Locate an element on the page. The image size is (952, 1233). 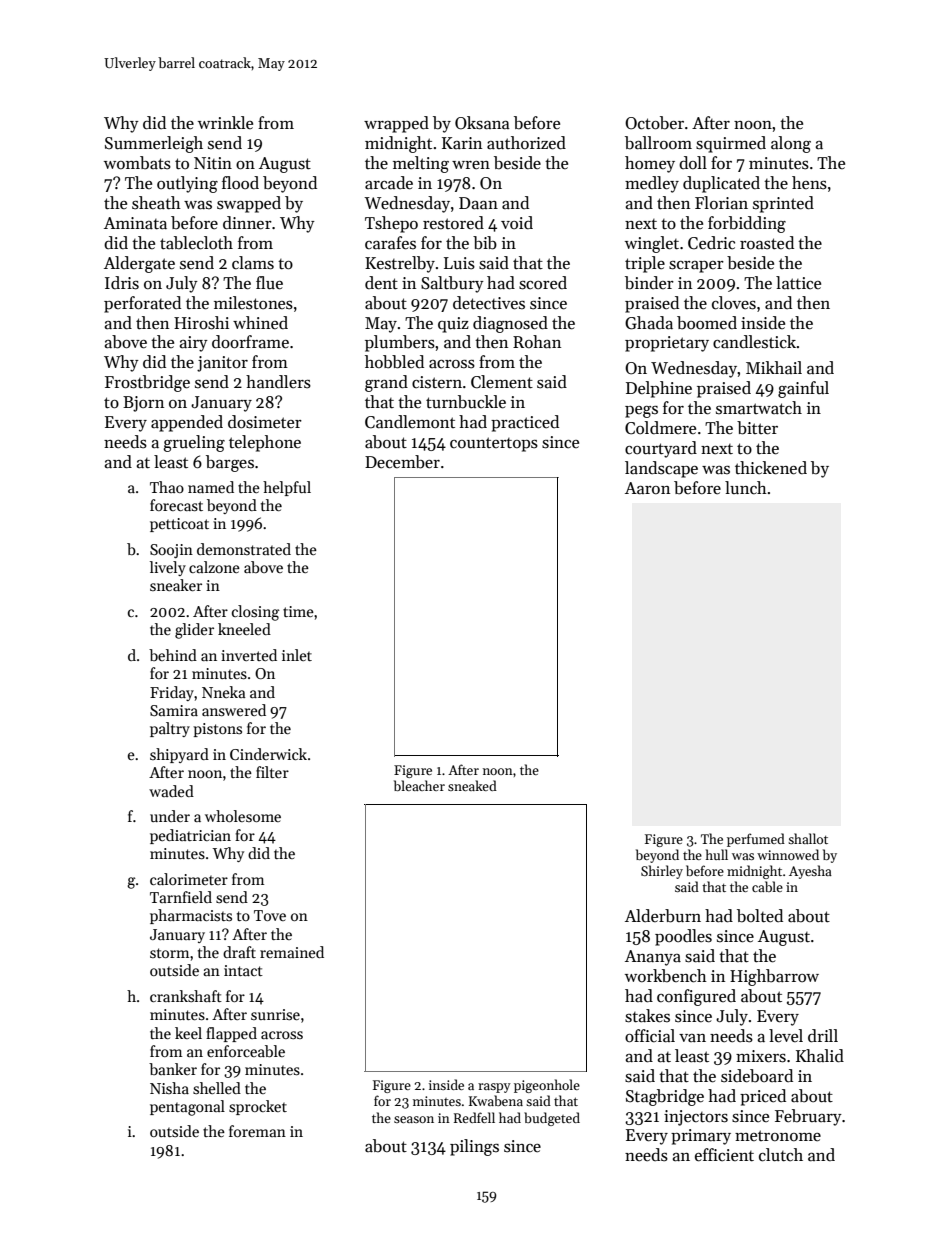
bleacher is located at coordinates (419, 785).
